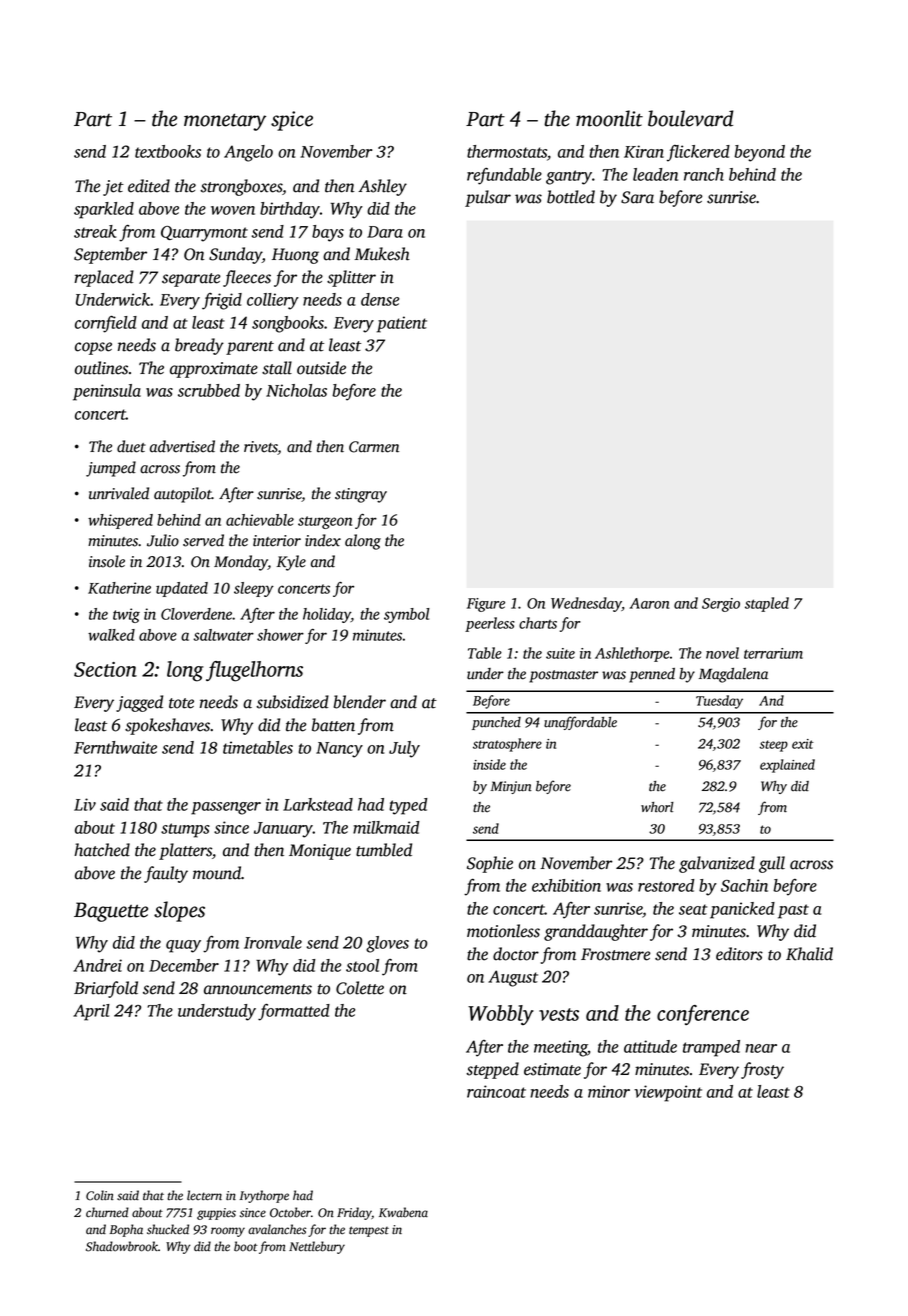  What do you see at coordinates (773, 653) in the document?
I see `terrarium` at bounding box center [773, 653].
